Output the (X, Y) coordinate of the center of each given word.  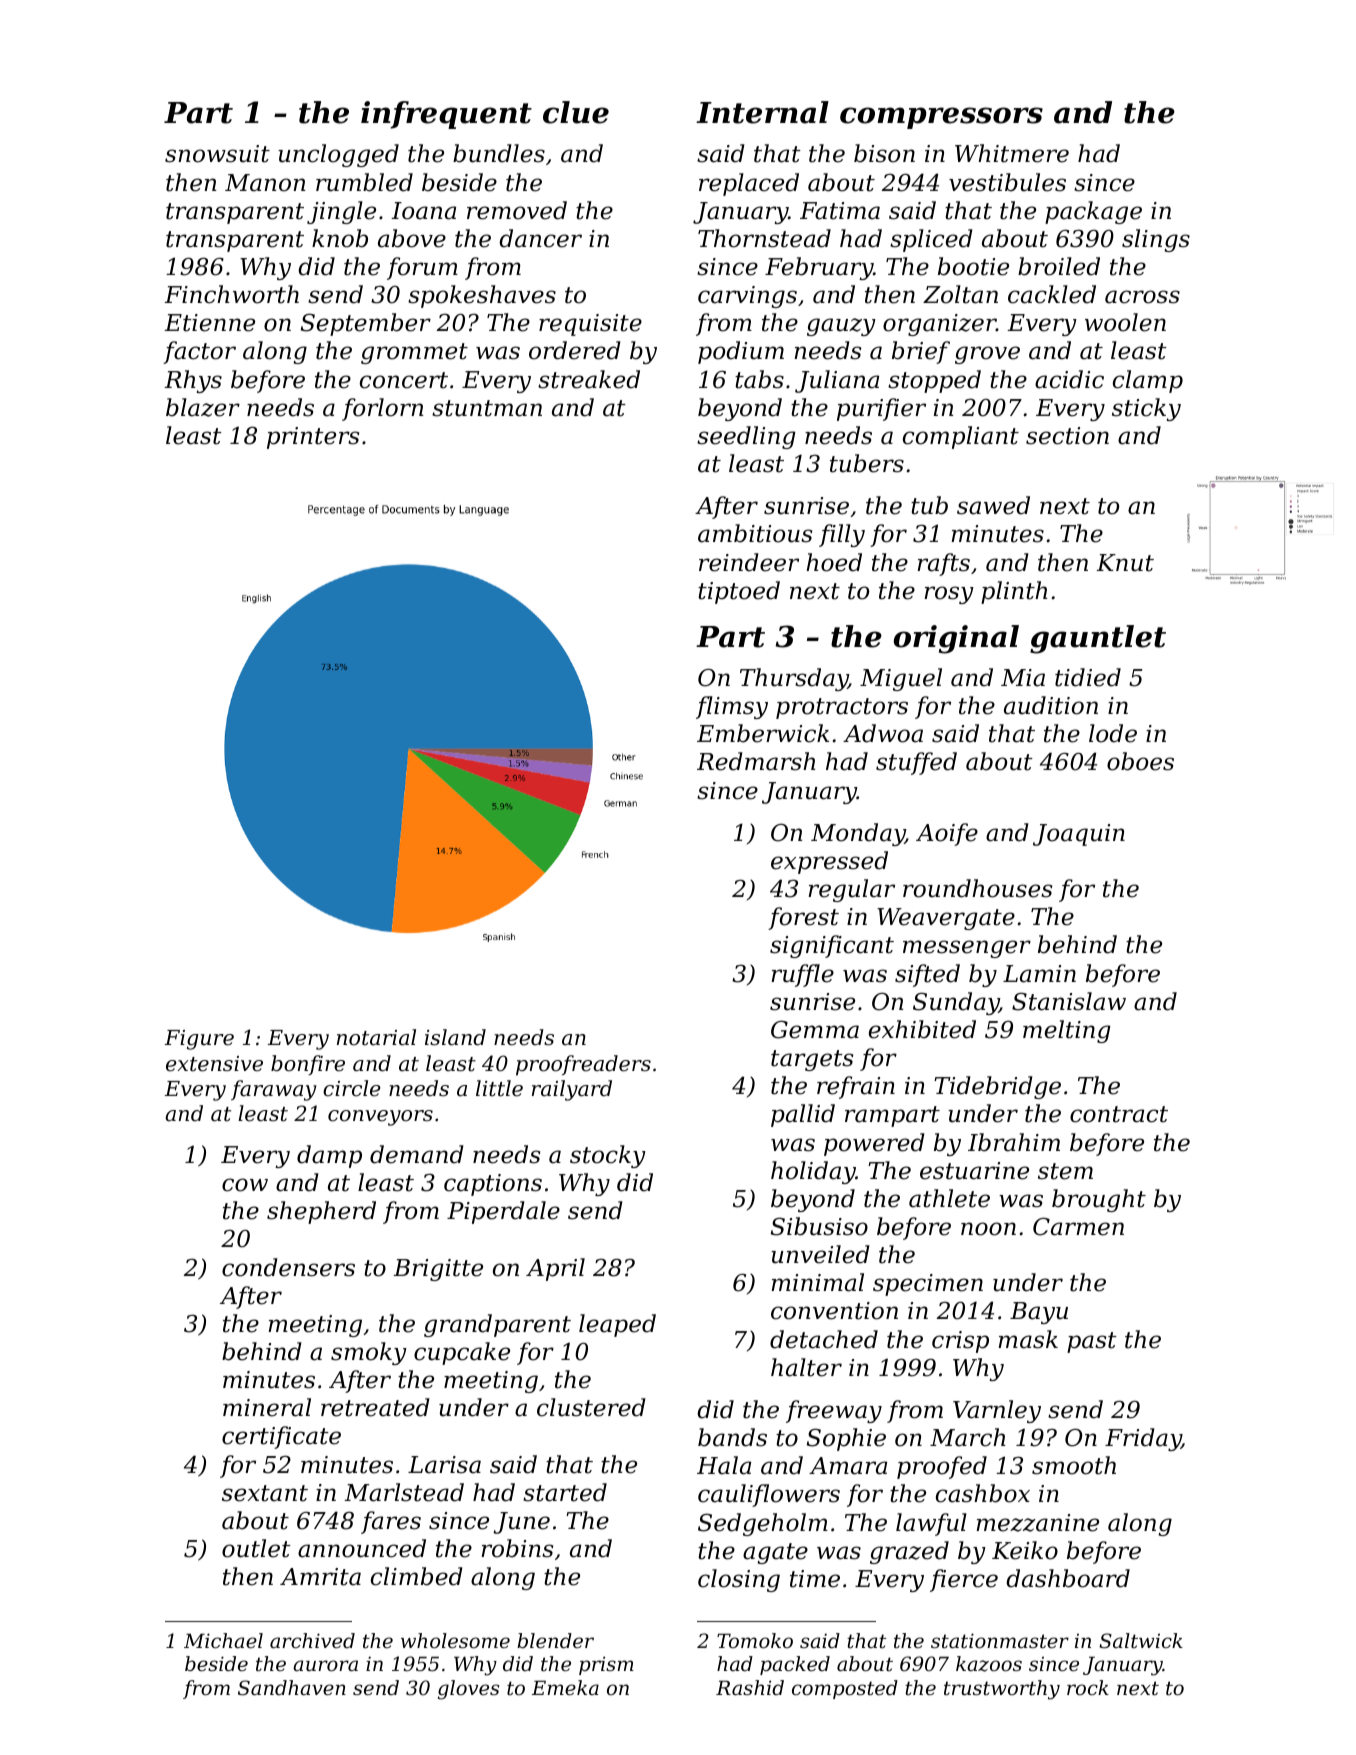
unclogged (338, 155)
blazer (203, 407)
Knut (1125, 563)
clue (576, 112)
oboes (1140, 761)
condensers (288, 1267)
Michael (223, 1641)
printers (313, 438)
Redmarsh (756, 761)
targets (812, 1060)
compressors (941, 118)
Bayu (1039, 1313)
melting (1067, 1031)
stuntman (487, 408)
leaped (617, 1325)
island (455, 1037)
